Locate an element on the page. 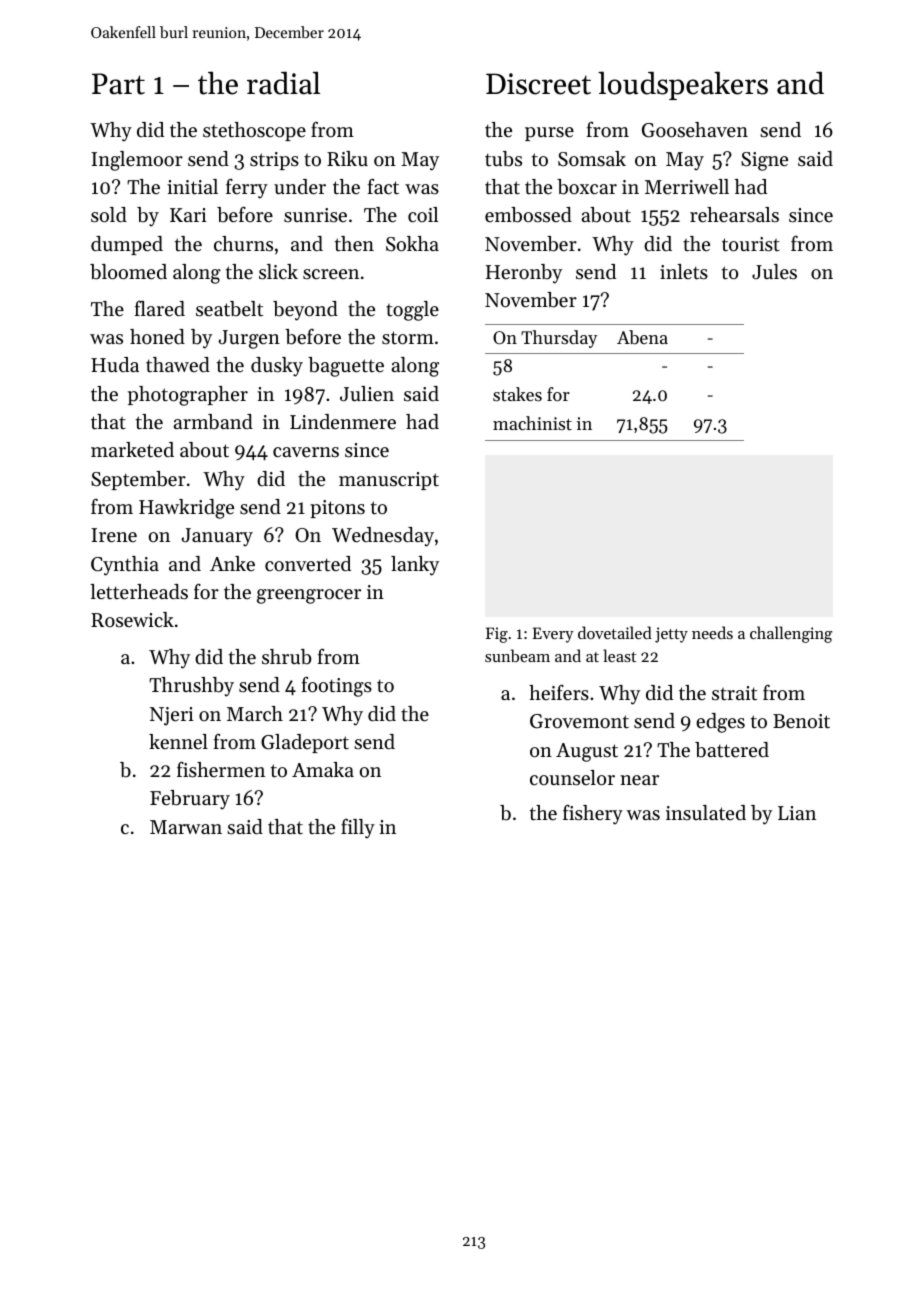  February is located at coordinates (190, 800).
